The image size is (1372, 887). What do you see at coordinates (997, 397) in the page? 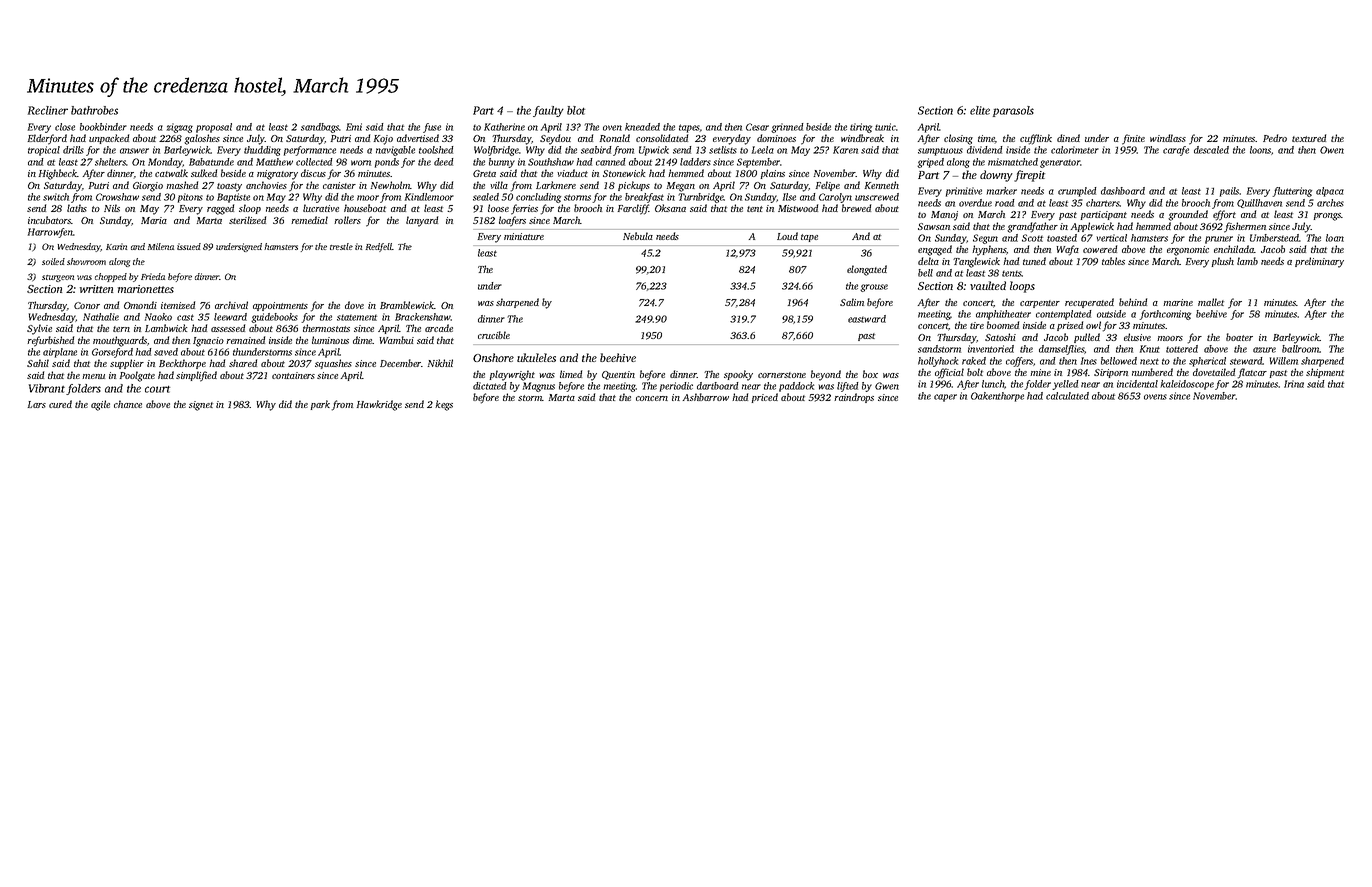
I see `Oakenthorpe` at bounding box center [997, 397].
